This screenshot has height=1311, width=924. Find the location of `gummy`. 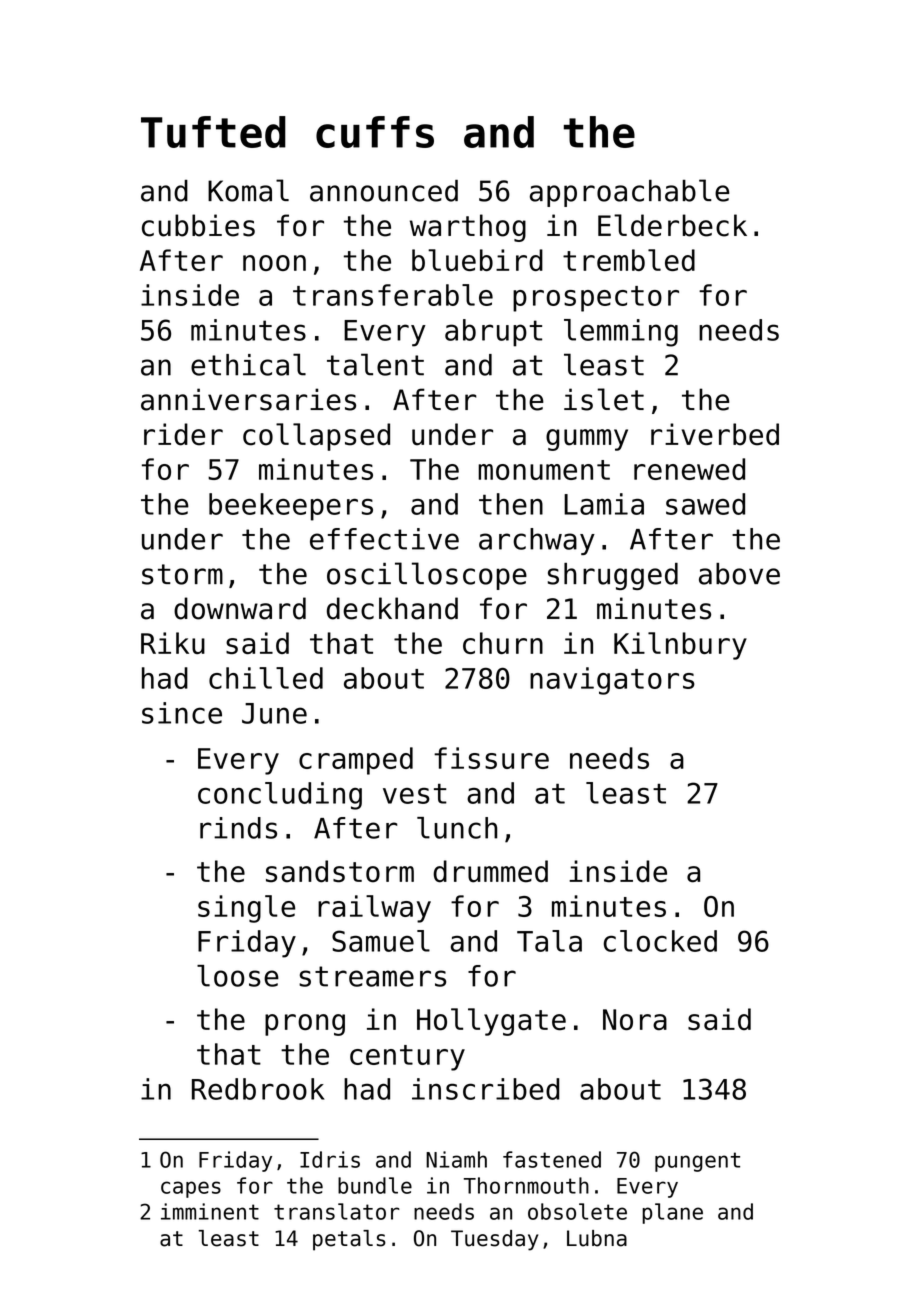

gummy is located at coordinates (587, 440).
